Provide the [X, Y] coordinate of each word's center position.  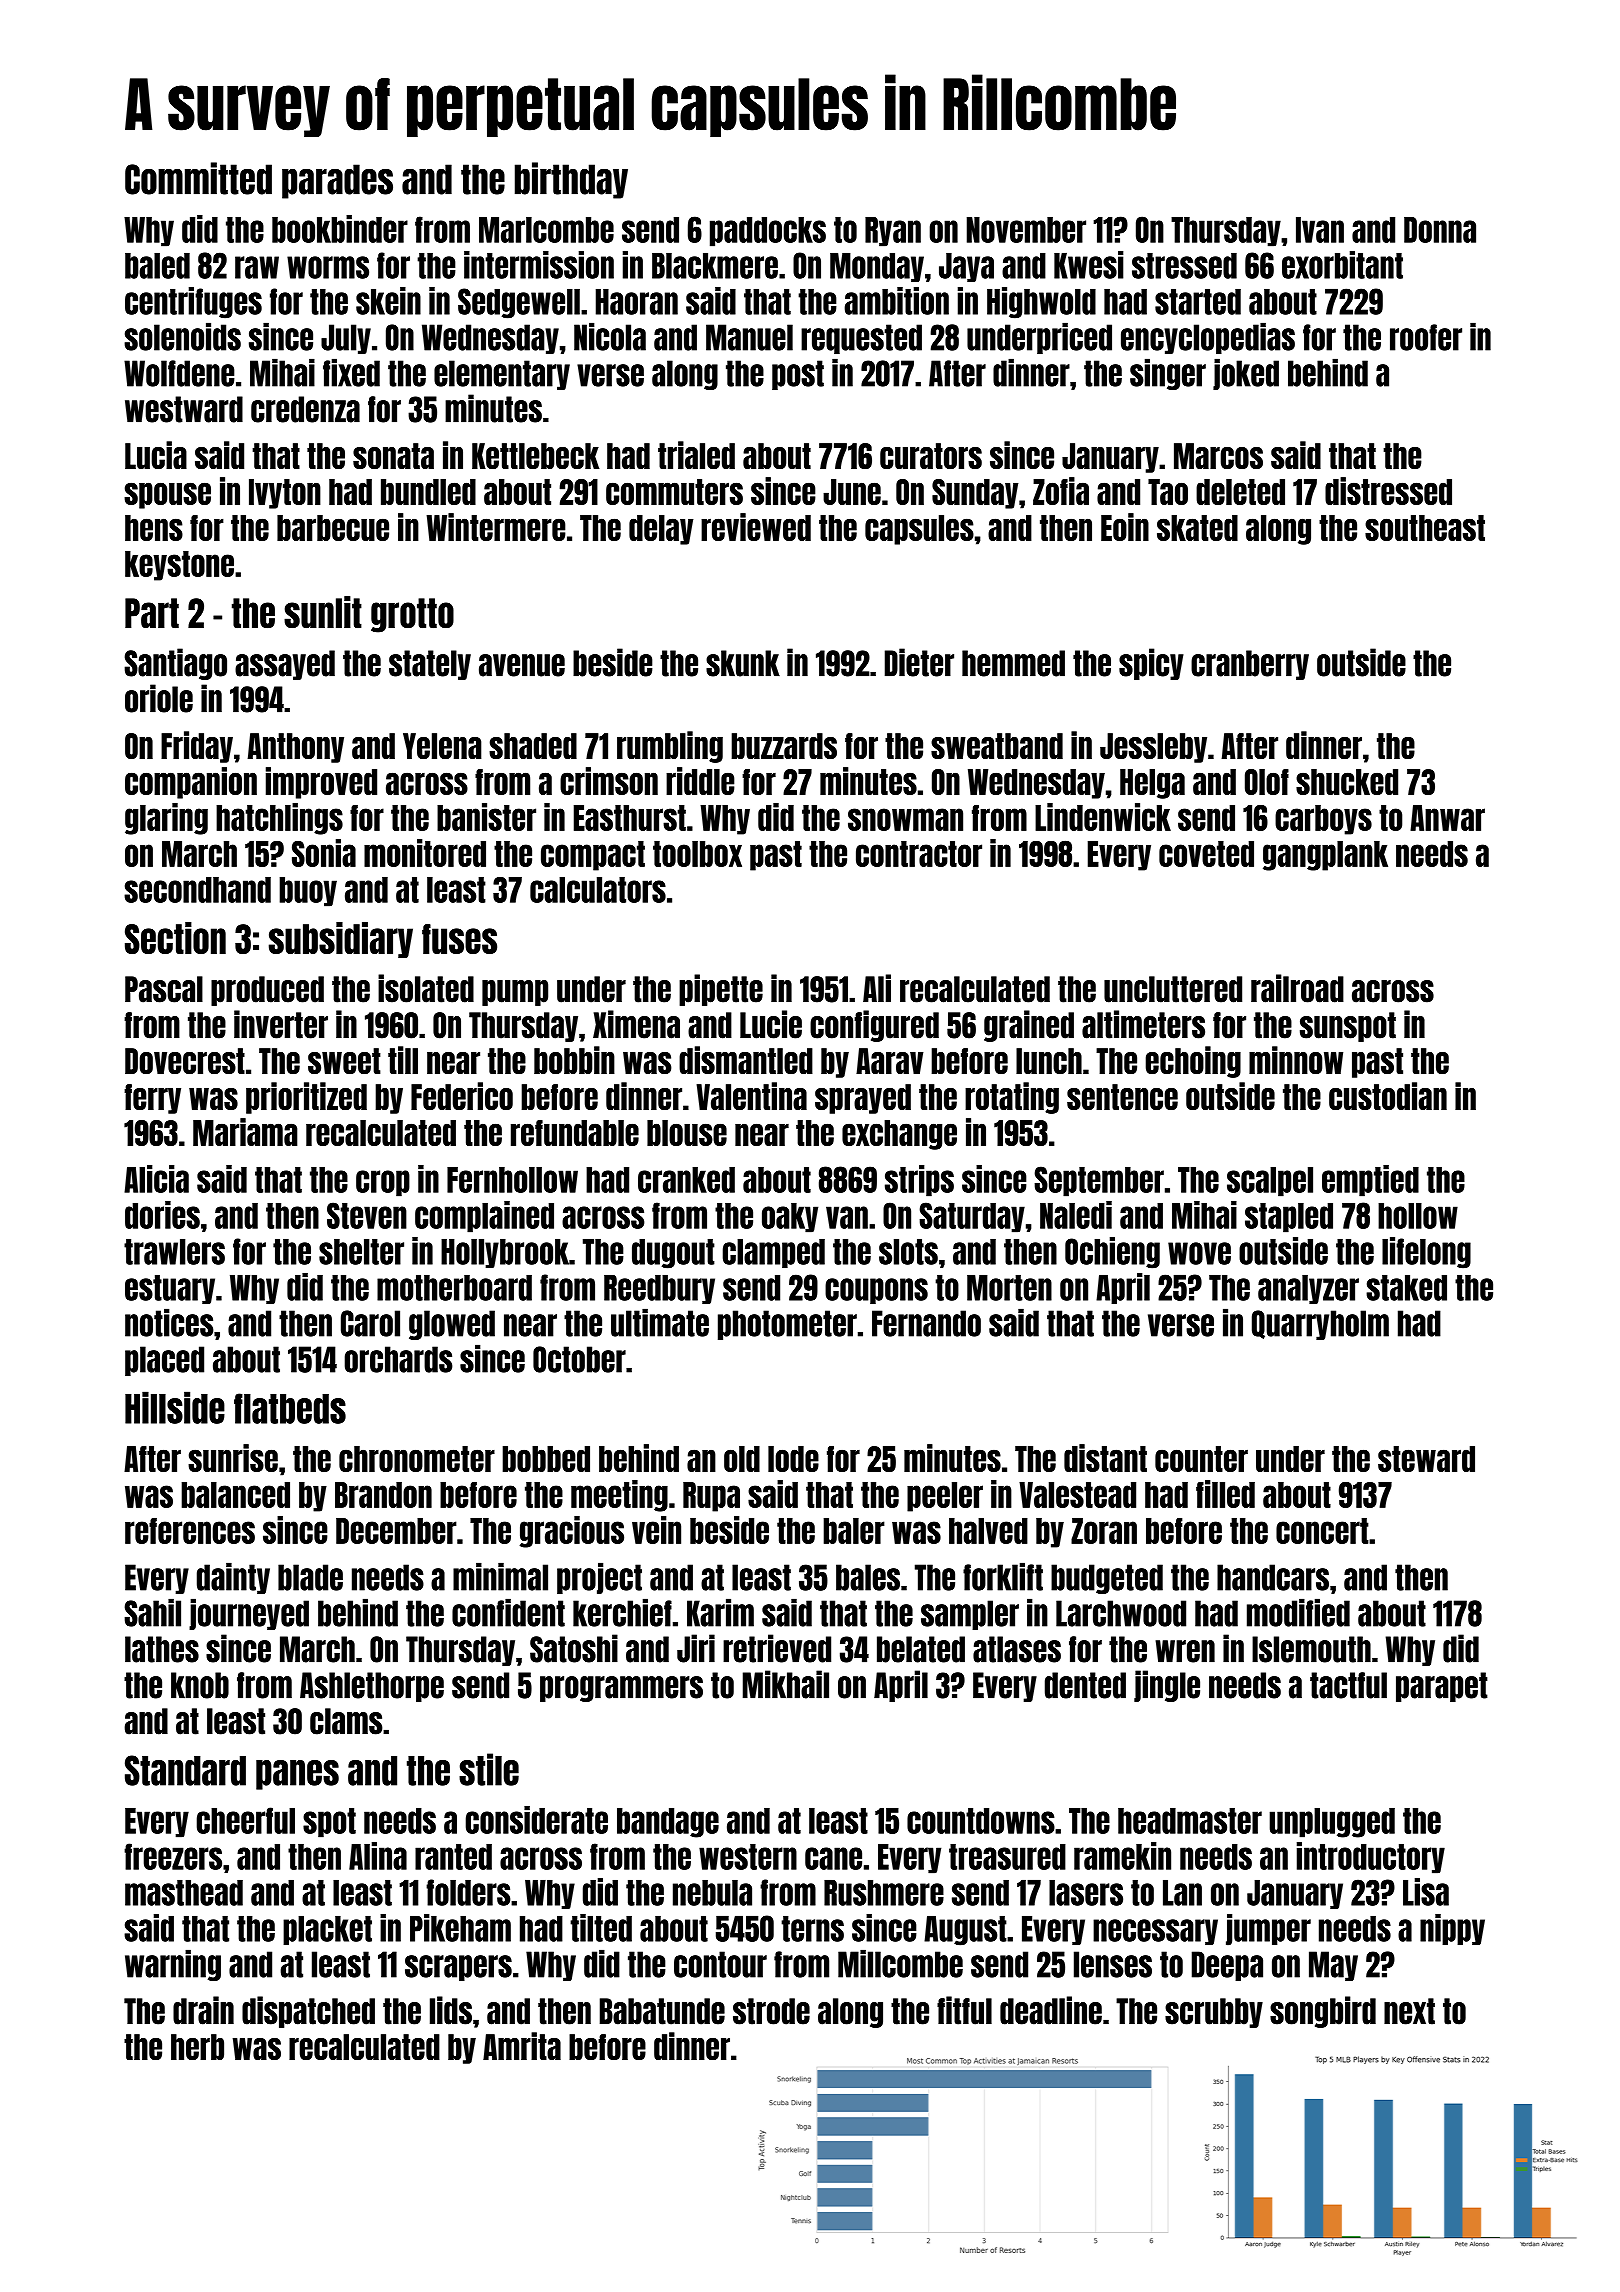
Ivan [1320, 230]
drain [203, 2010]
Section [175, 938]
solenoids [182, 336]
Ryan [893, 232]
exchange [899, 1135]
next [1409, 2011]
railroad [1297, 988]
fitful [964, 2010]
